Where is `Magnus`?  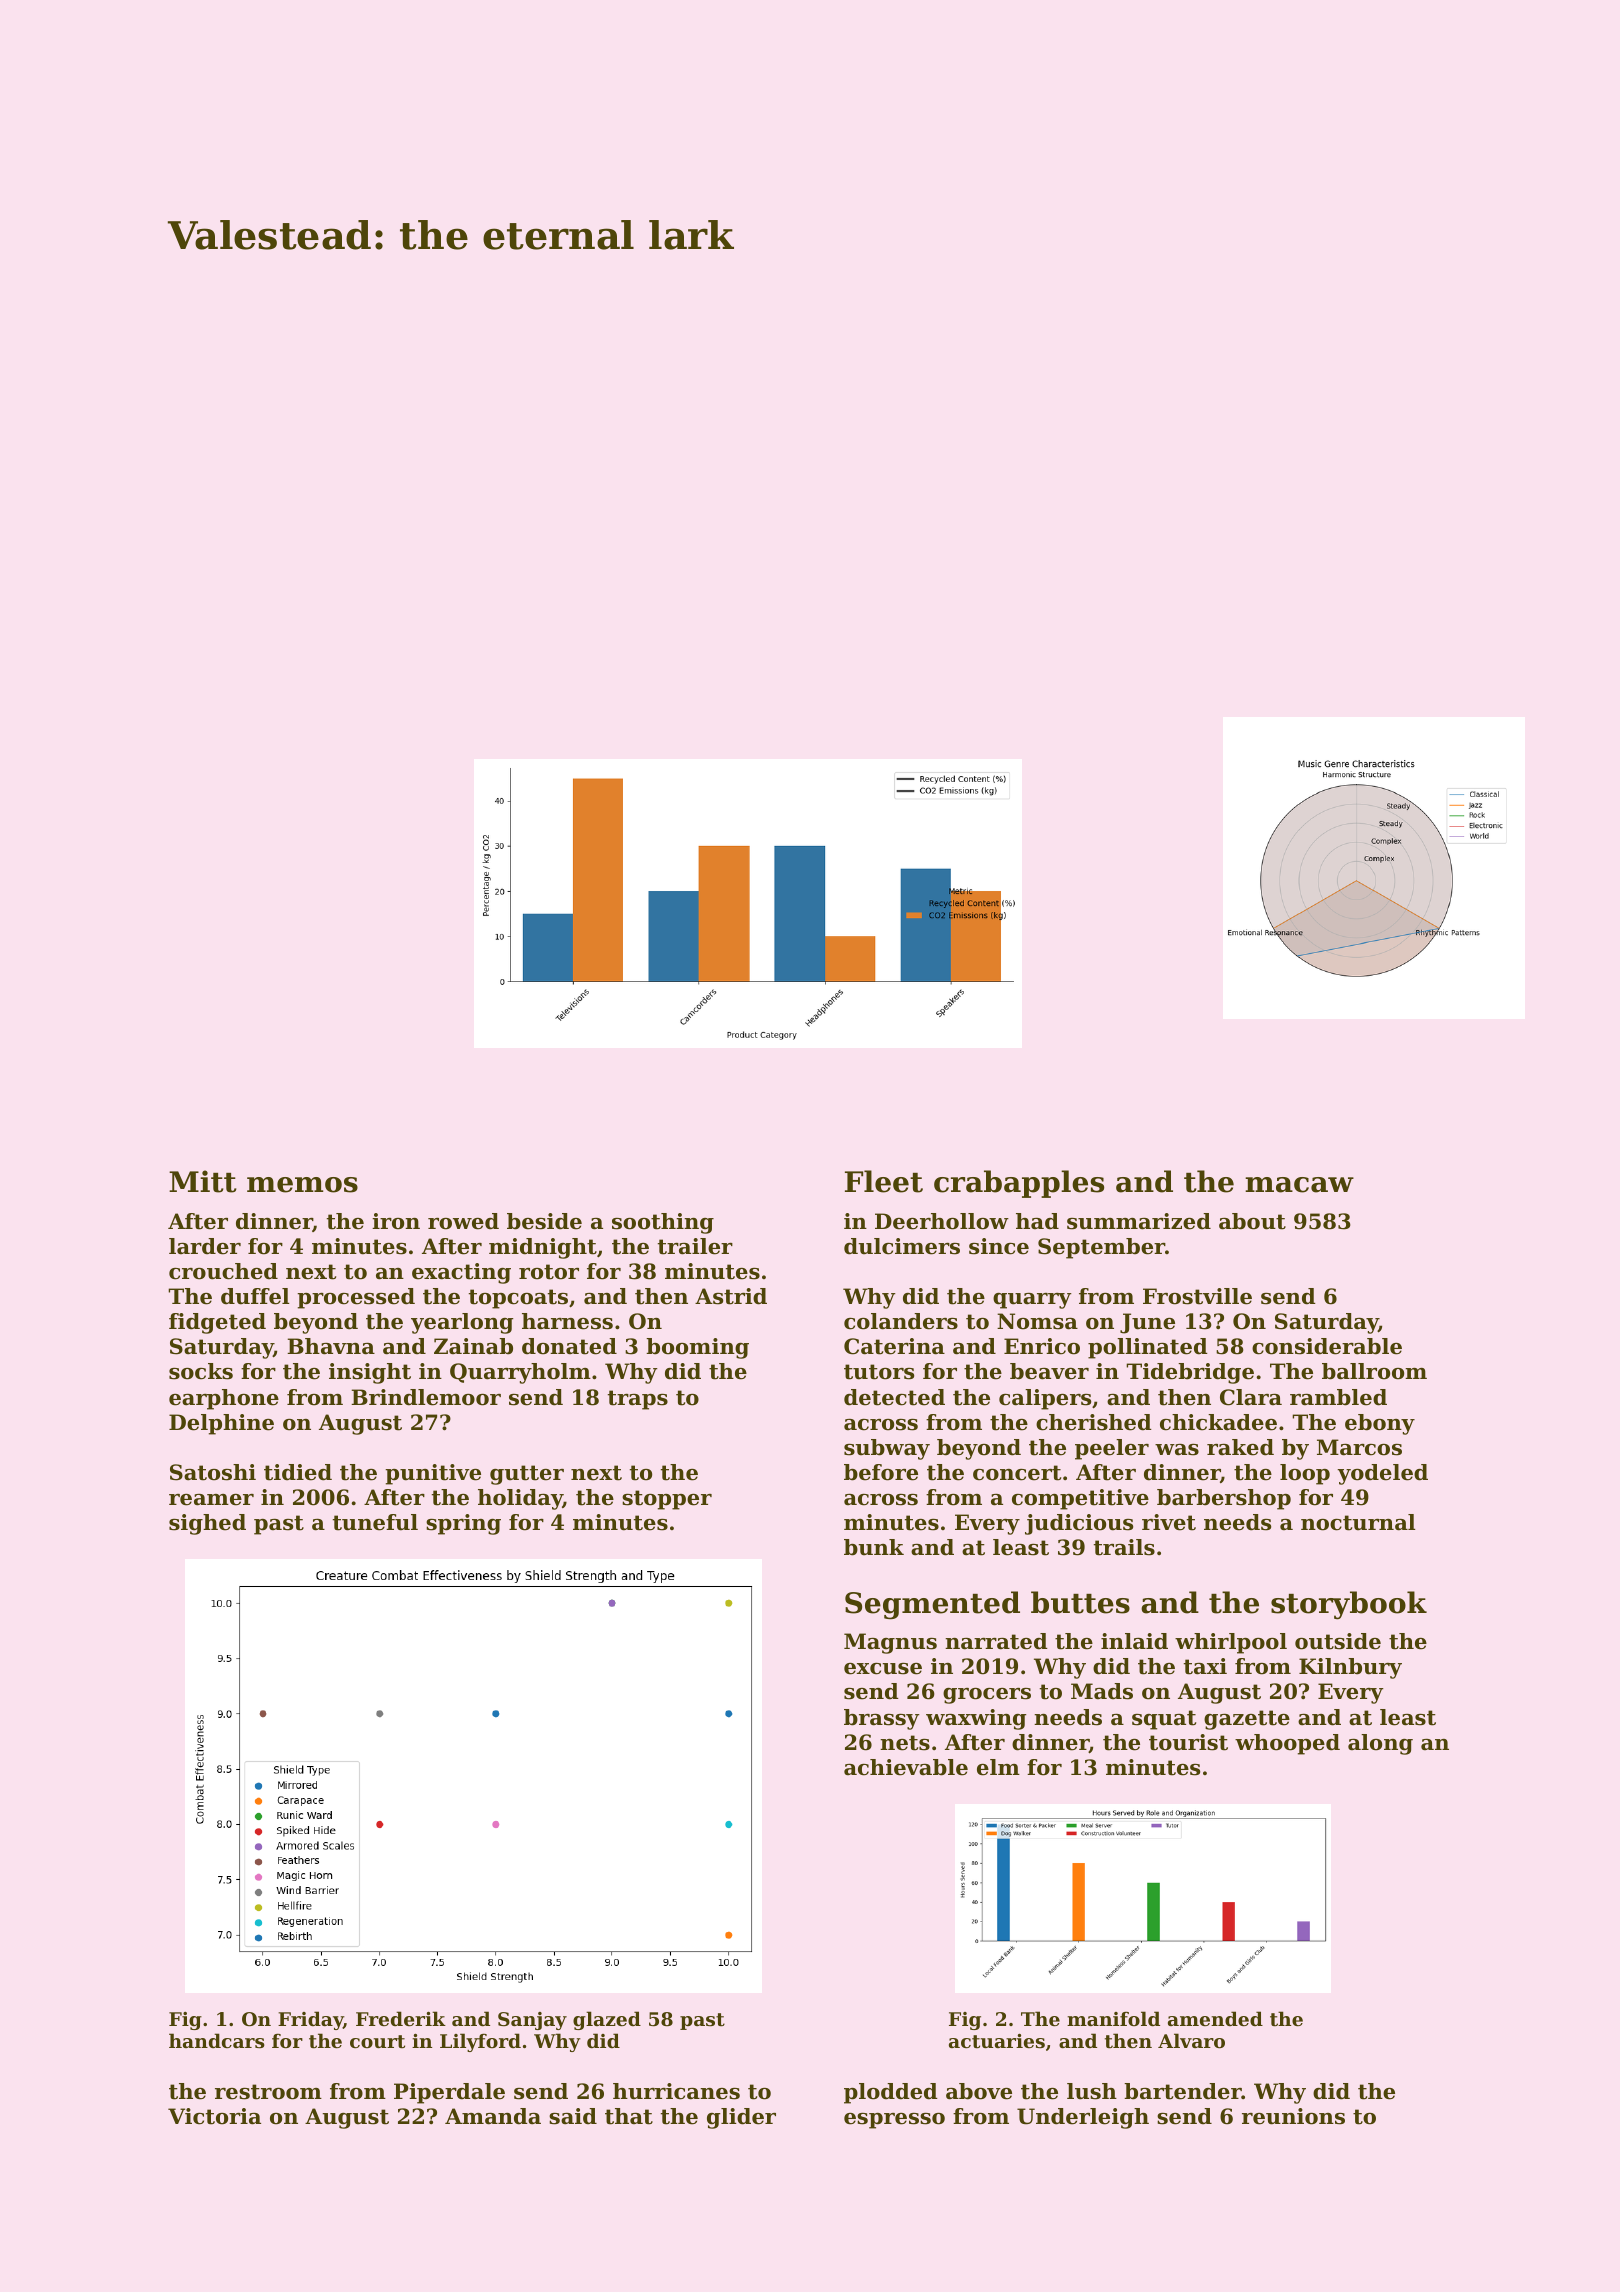 Magnus is located at coordinates (890, 1643).
